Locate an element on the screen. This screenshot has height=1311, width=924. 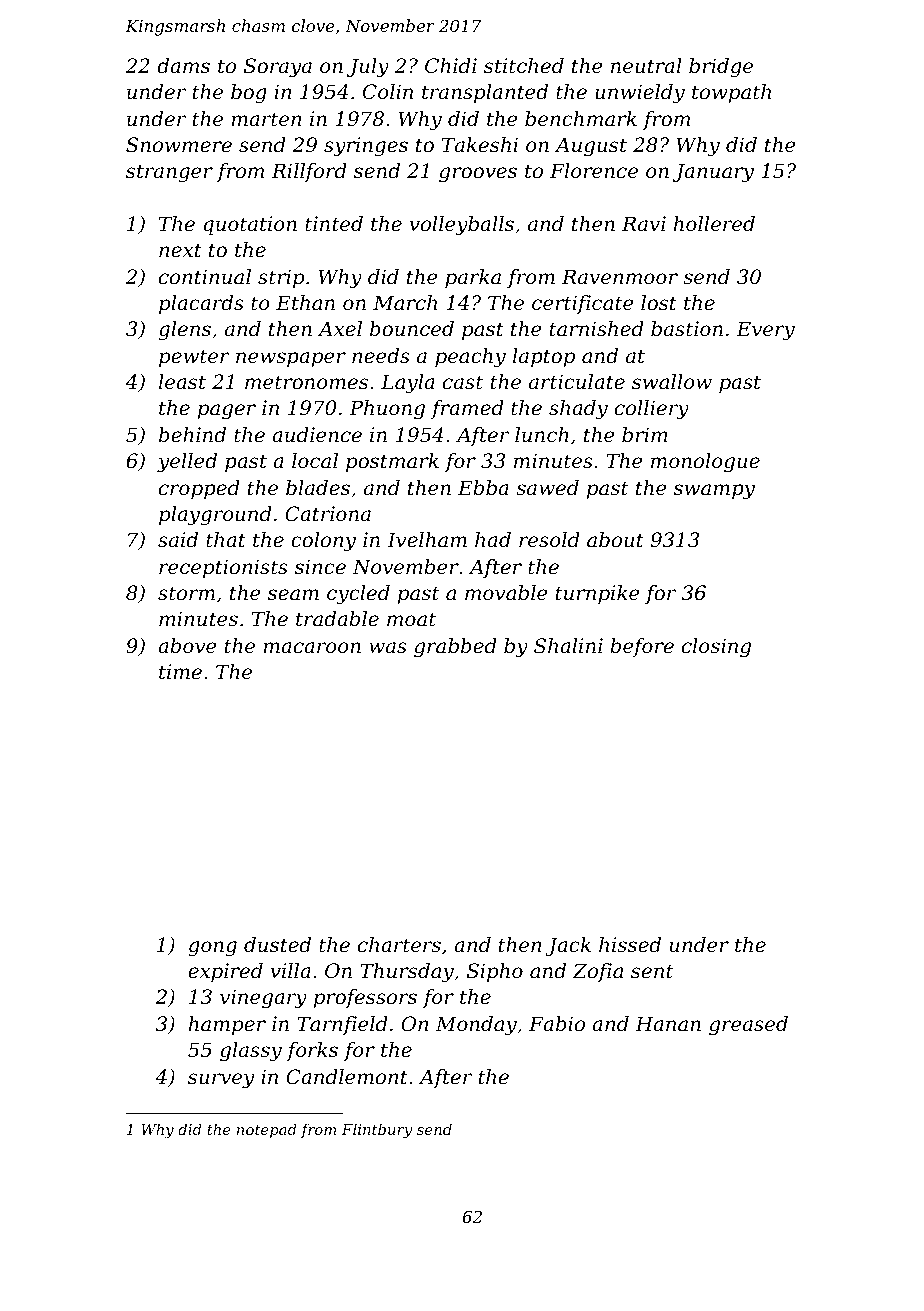
time is located at coordinates (180, 672).
